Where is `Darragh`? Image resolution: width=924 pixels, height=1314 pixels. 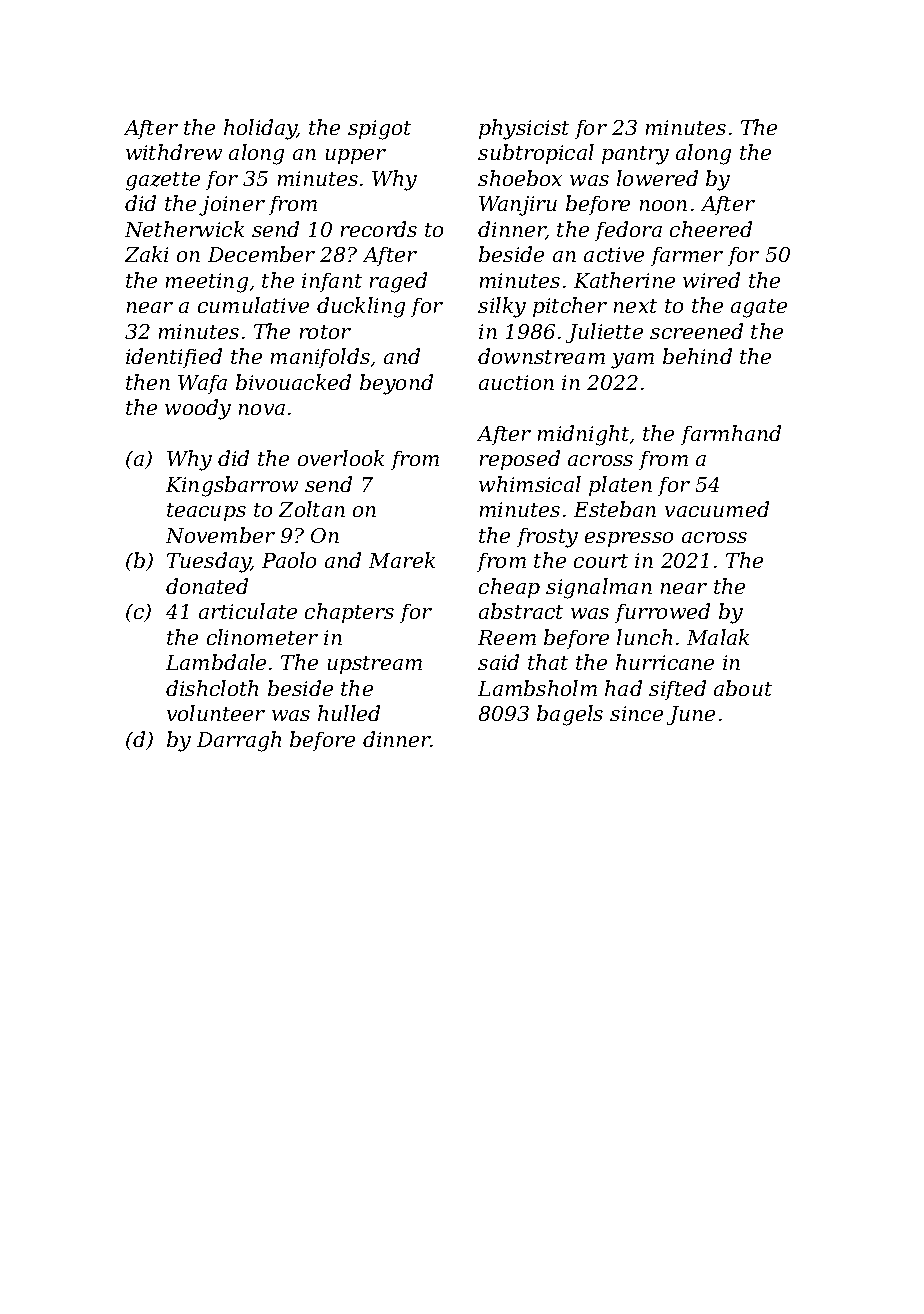 Darragh is located at coordinates (239, 741).
